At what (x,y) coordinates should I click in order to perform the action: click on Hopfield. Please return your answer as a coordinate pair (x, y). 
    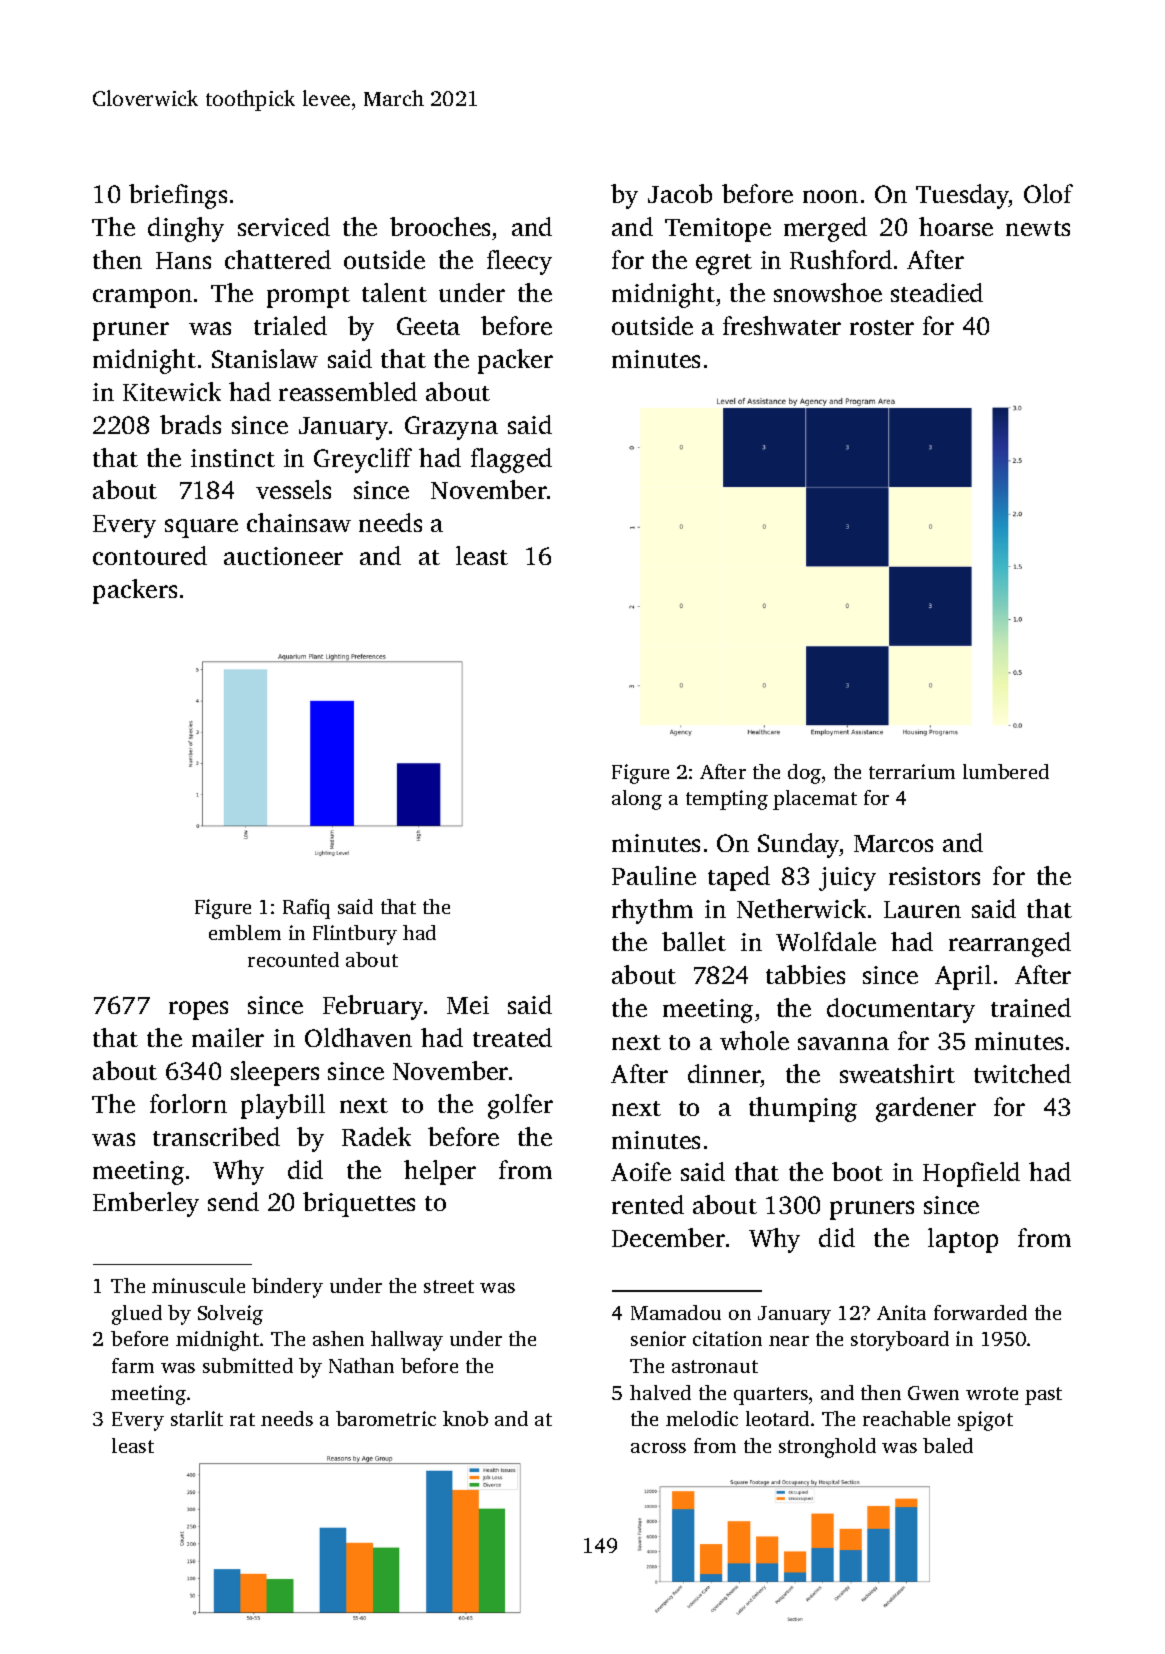
    Looking at the image, I should click on (971, 1174).
